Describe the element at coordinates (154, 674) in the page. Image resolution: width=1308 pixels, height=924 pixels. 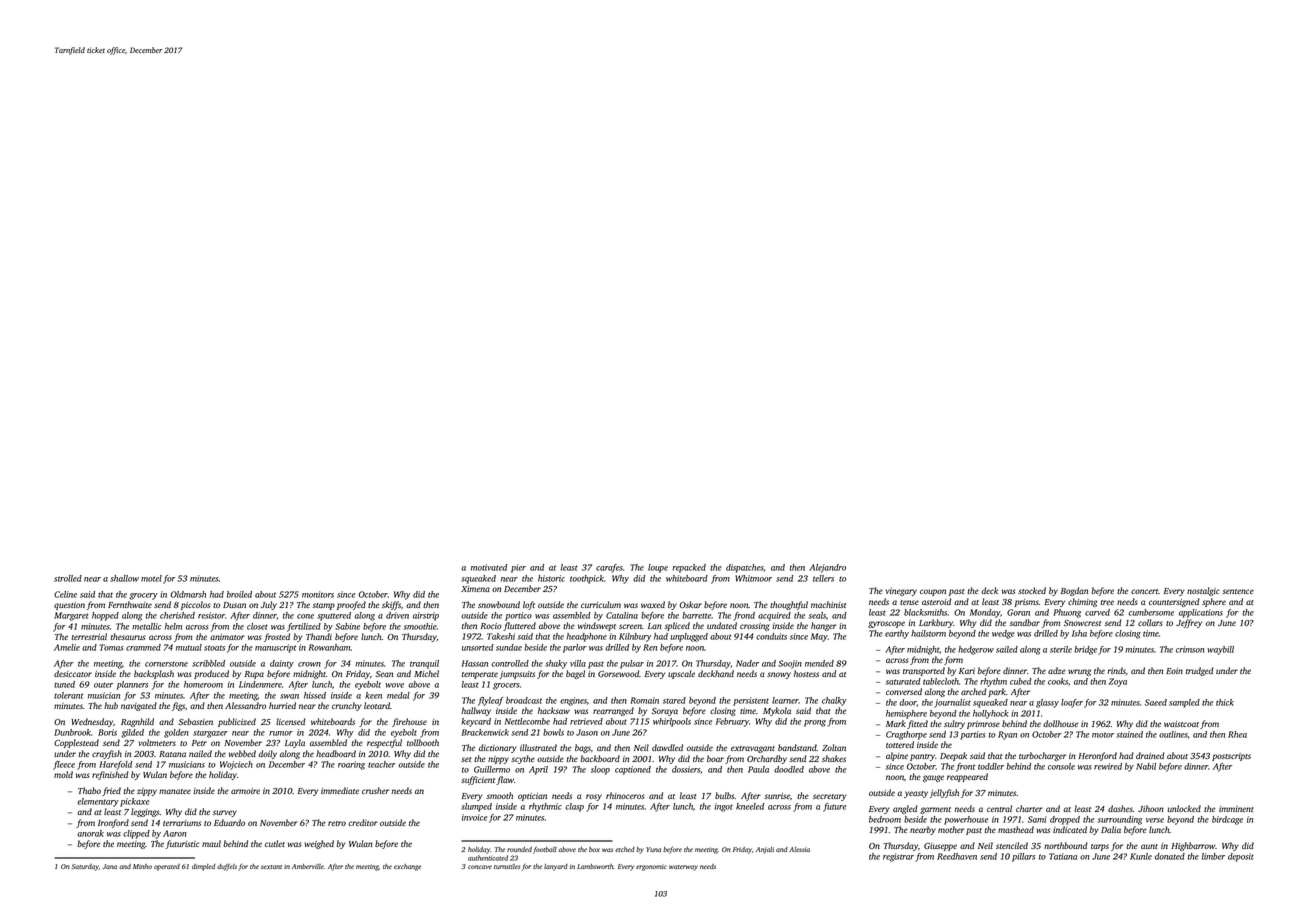
I see `backsplash` at that location.
